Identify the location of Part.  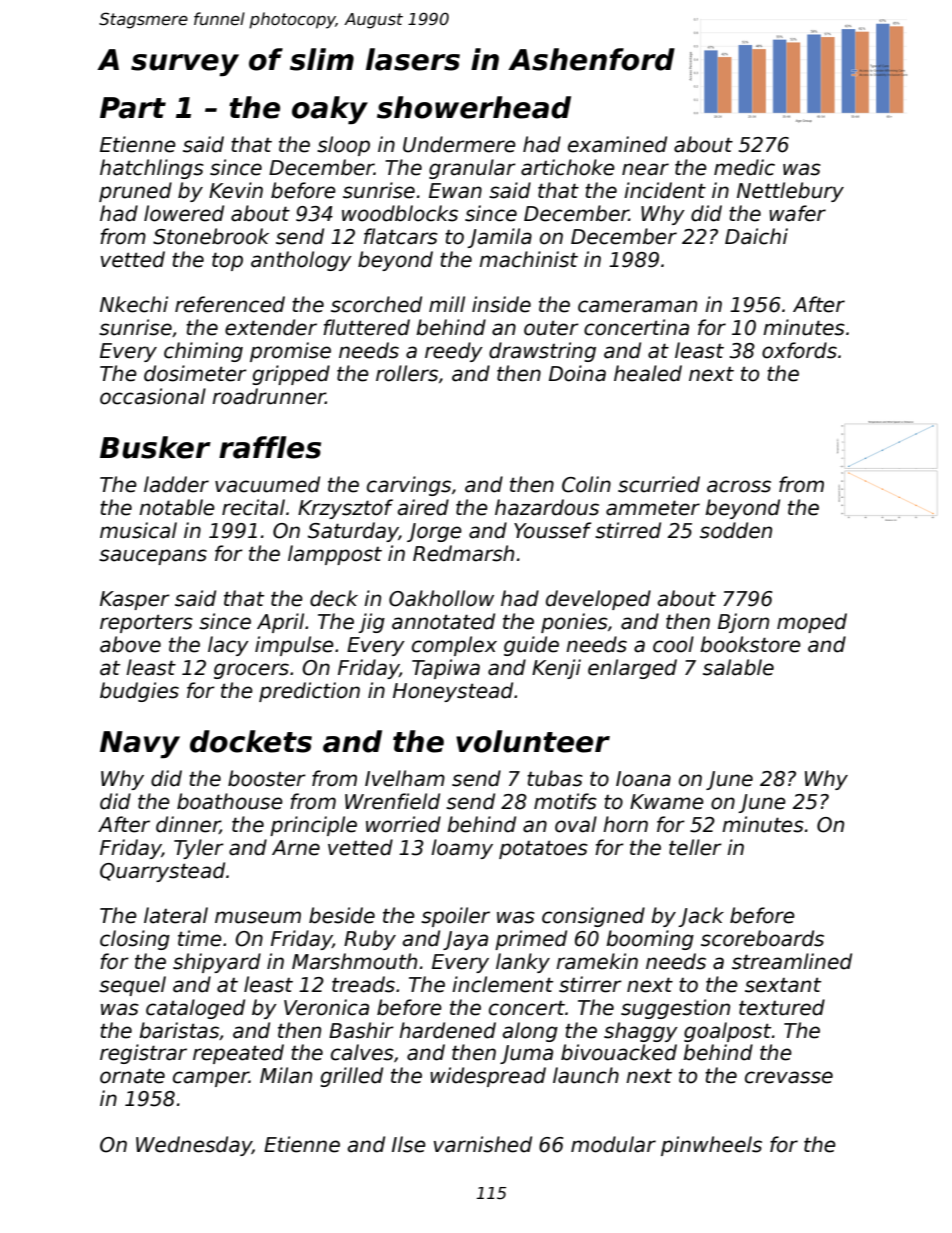
(133, 108).
